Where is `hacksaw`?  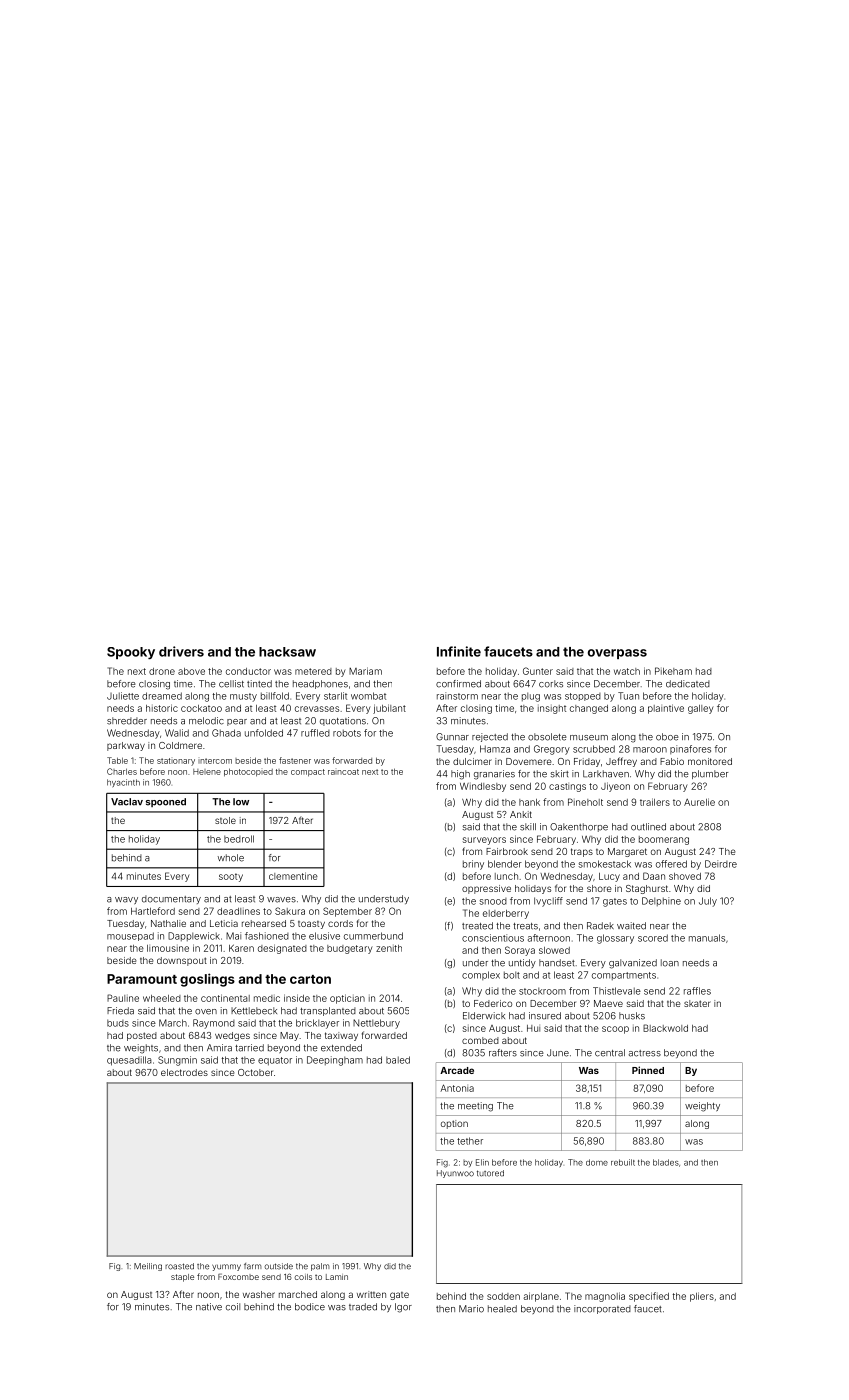
hacksaw is located at coordinates (287, 652).
